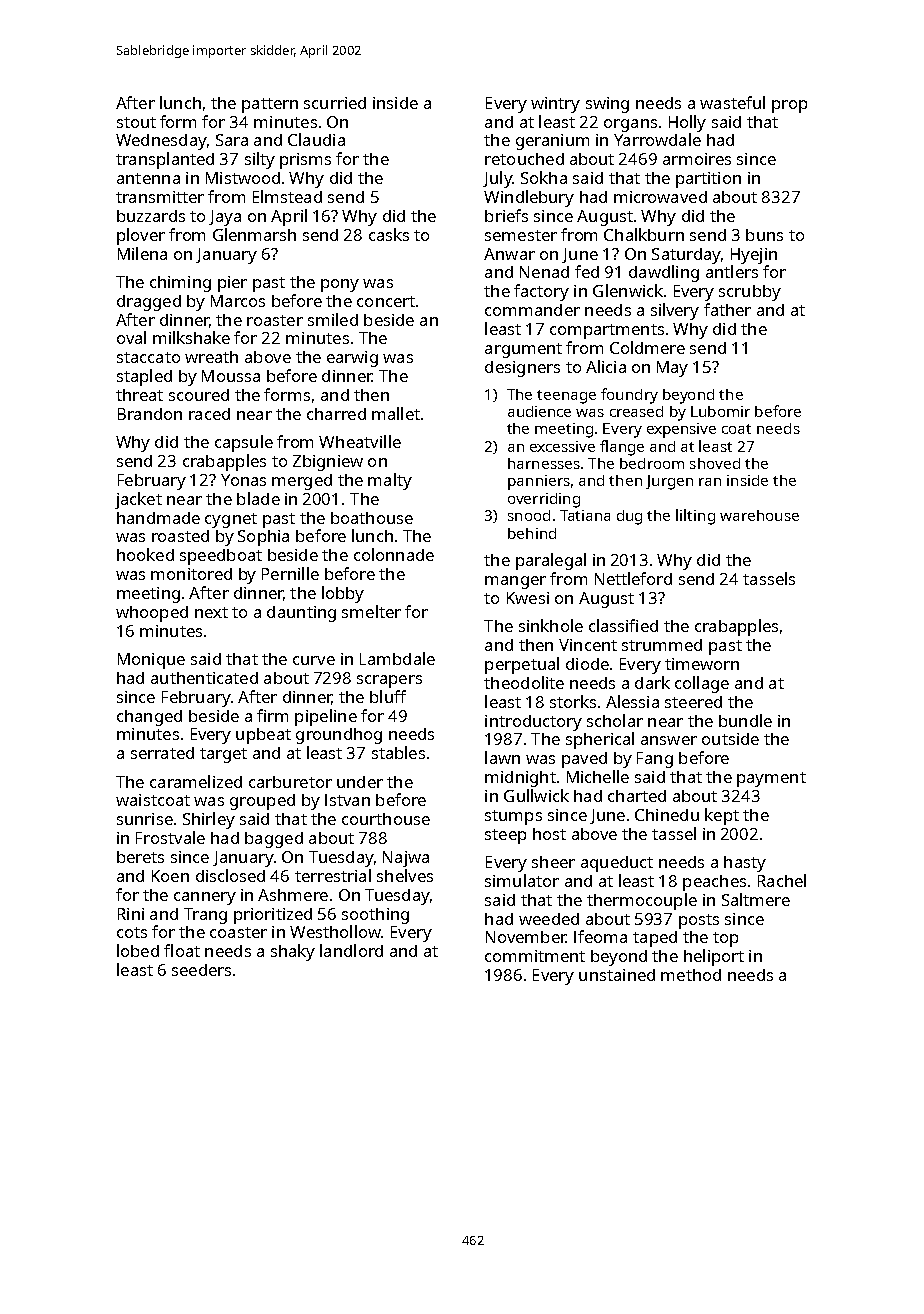  I want to click on Kwesi, so click(528, 598).
